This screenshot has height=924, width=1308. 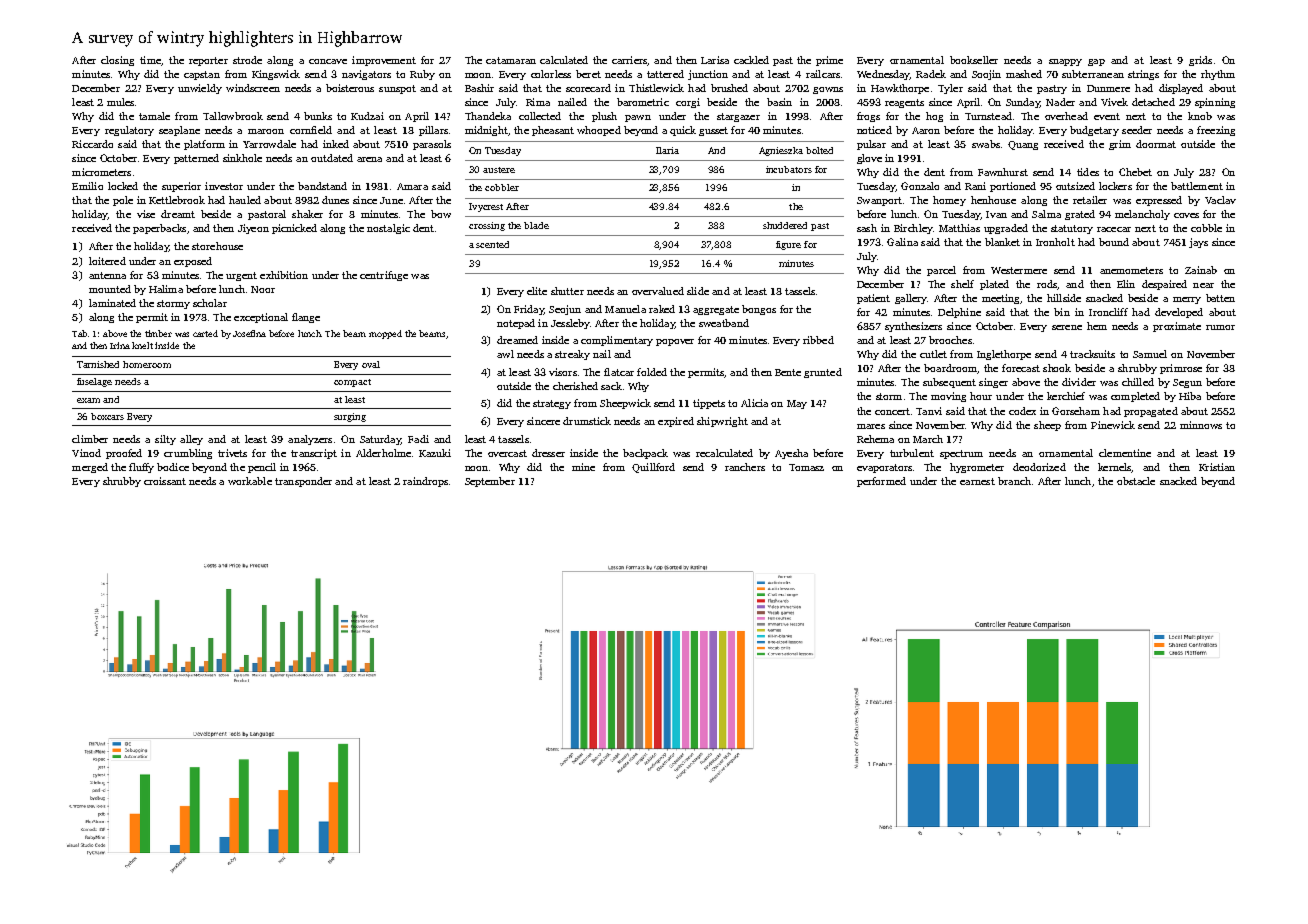 I want to click on snappy, so click(x=1065, y=62).
